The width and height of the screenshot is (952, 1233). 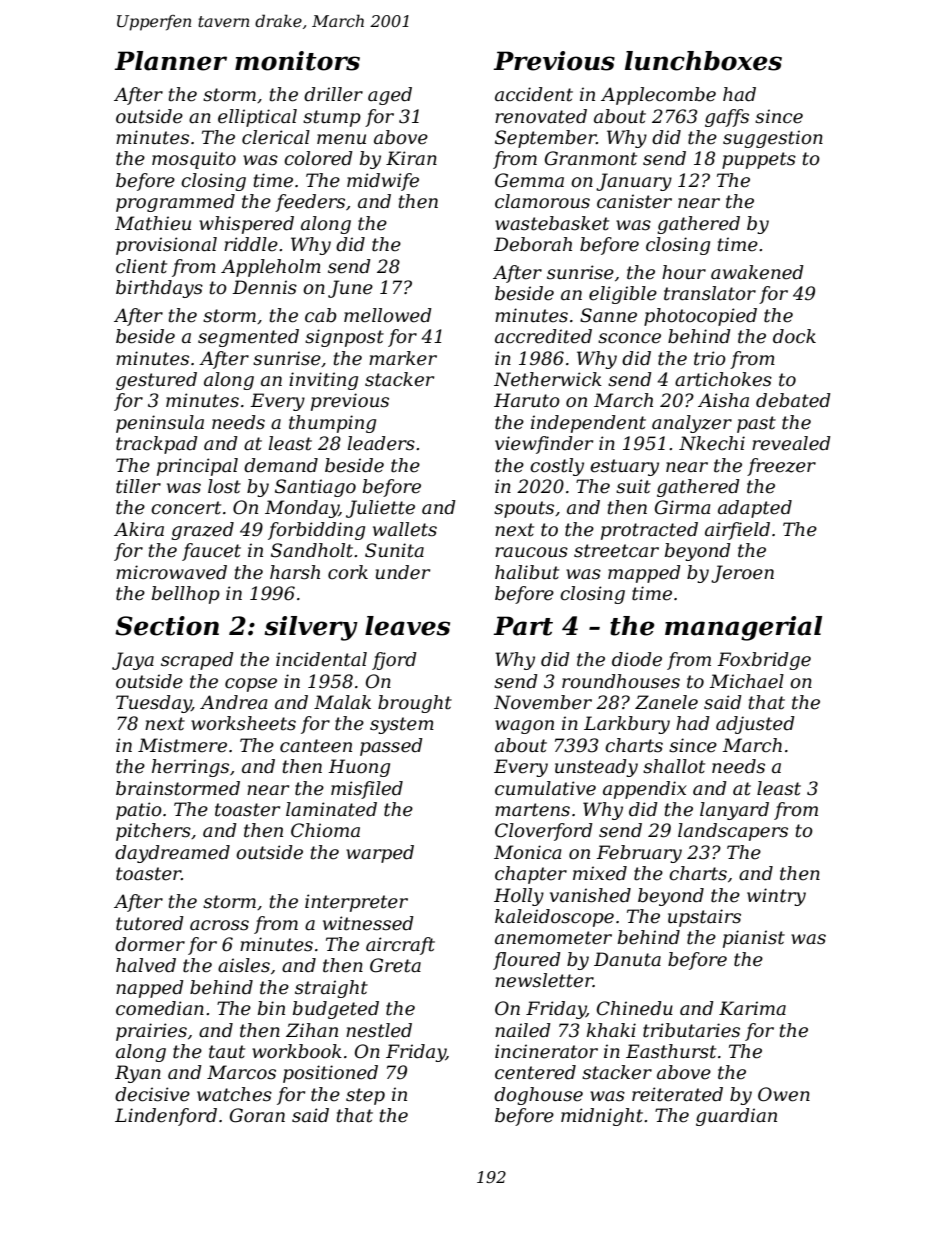 What do you see at coordinates (752, 1008) in the screenshot?
I see `Karima` at bounding box center [752, 1008].
